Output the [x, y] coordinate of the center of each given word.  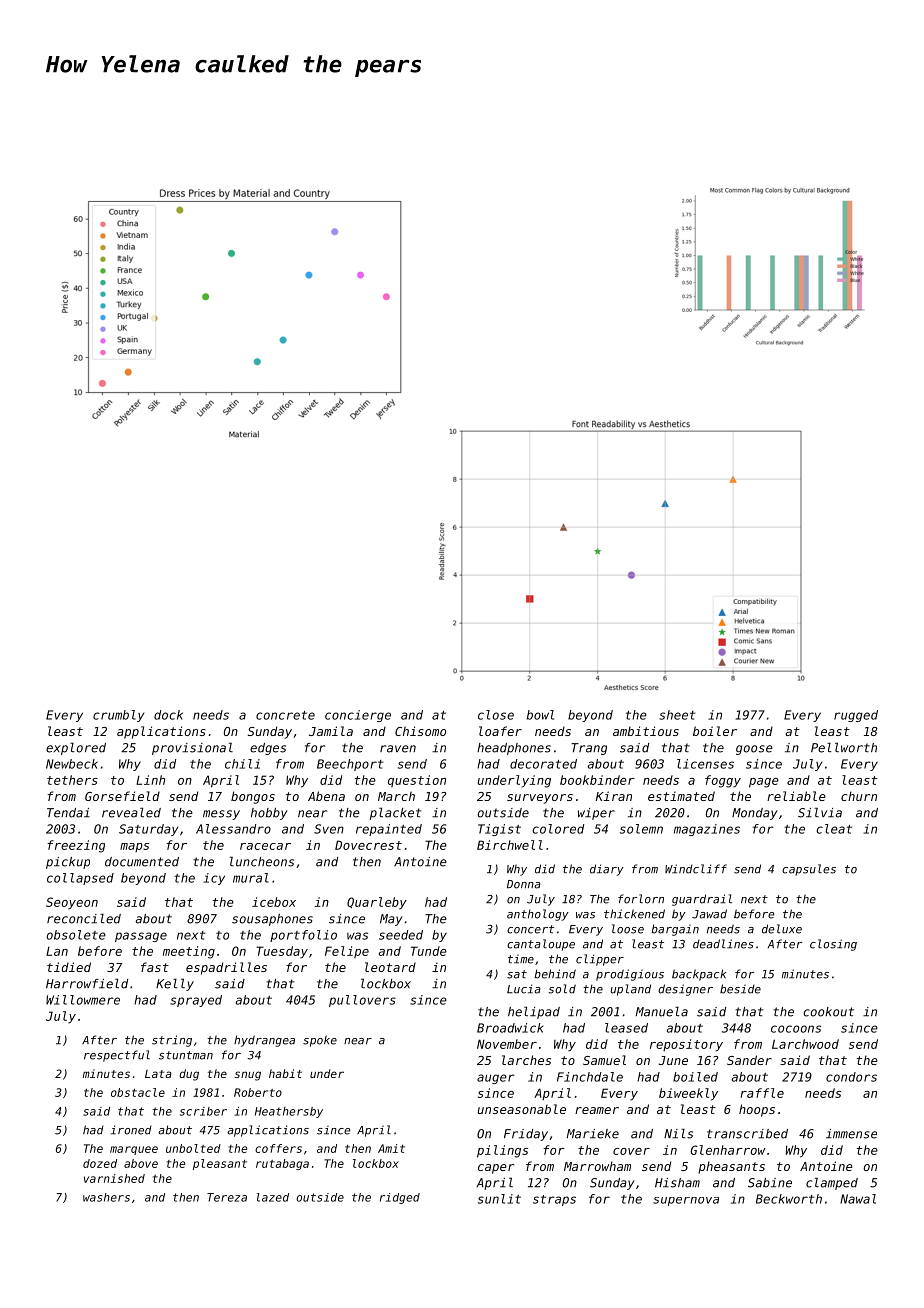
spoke [320, 1041]
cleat [834, 829]
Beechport [350, 765]
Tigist [499, 830]
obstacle [138, 1092]
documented [142, 862]
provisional [192, 748]
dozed [100, 1163]
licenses [705, 764]
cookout [828, 1012]
